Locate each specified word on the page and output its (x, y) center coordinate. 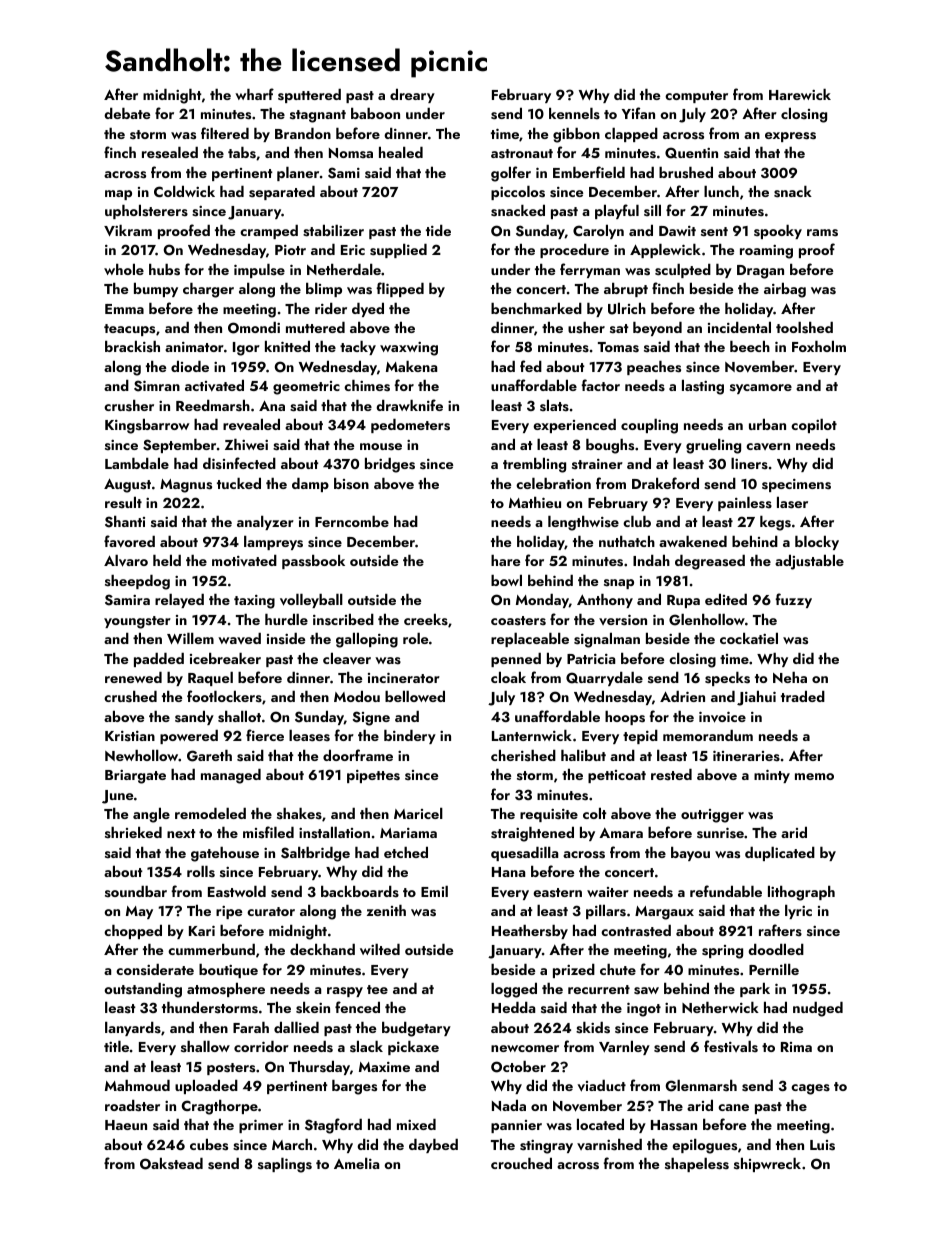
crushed (130, 696)
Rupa (683, 601)
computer (696, 97)
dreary (412, 96)
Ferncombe (352, 521)
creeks (426, 619)
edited (726, 599)
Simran (157, 386)
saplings (285, 1165)
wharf (254, 94)
